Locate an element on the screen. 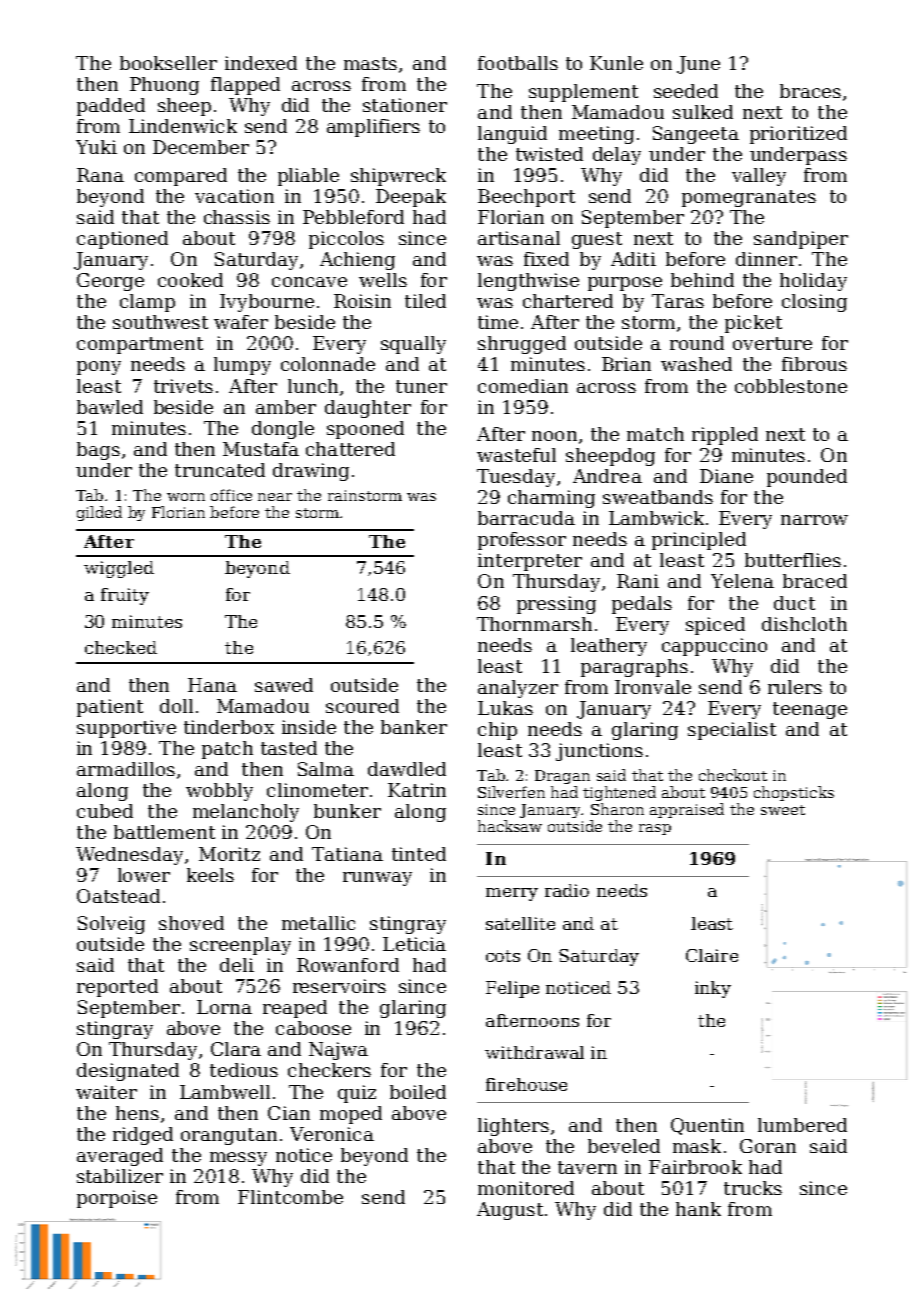 The width and height of the screenshot is (924, 1308). teenage is located at coordinates (810, 710).
